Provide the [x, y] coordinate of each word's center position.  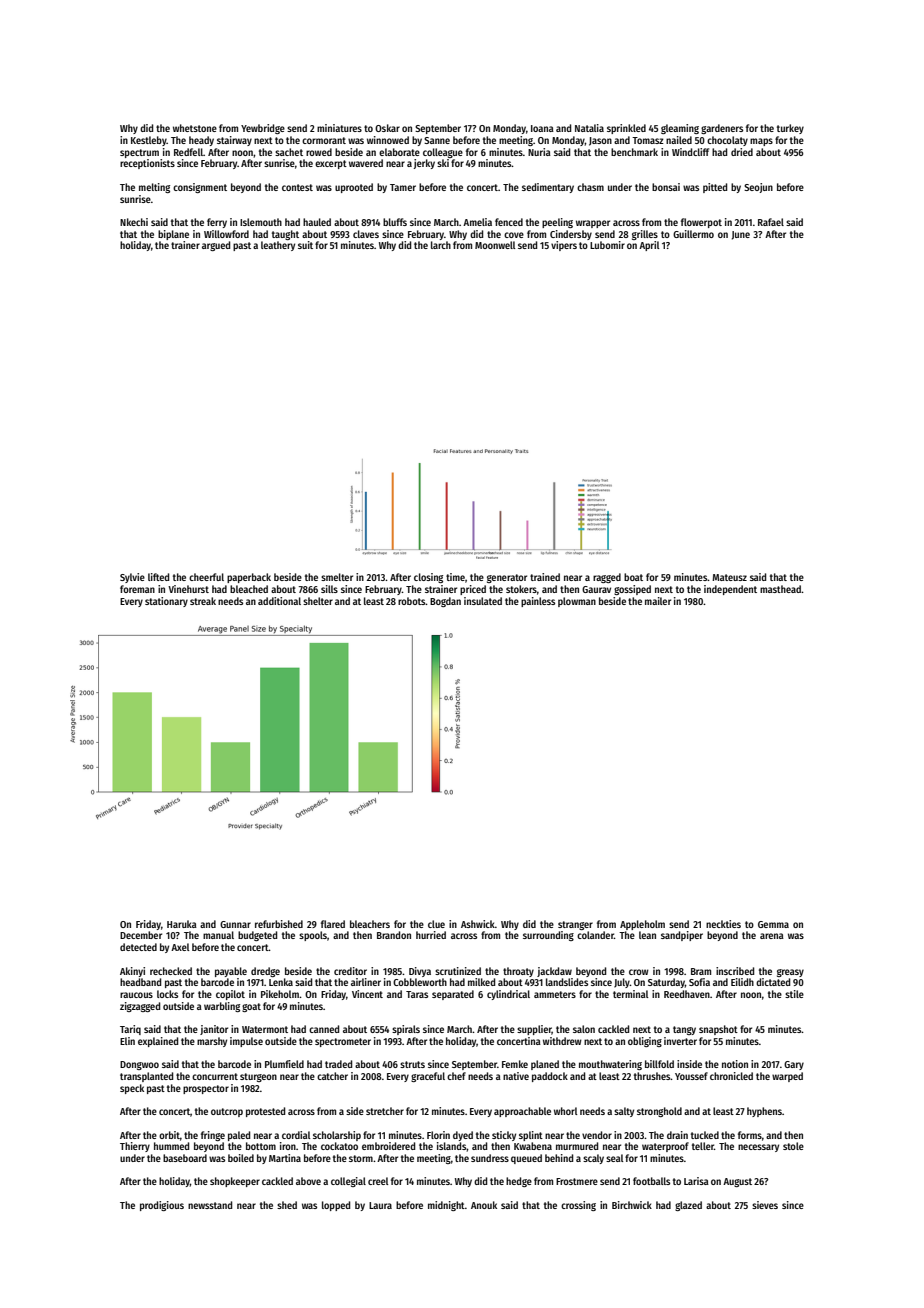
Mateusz [729, 577]
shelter [318, 601]
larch [441, 245]
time [455, 577]
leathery [278, 246]
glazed [688, 1206]
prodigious [162, 1206]
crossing [578, 1206]
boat [633, 577]
